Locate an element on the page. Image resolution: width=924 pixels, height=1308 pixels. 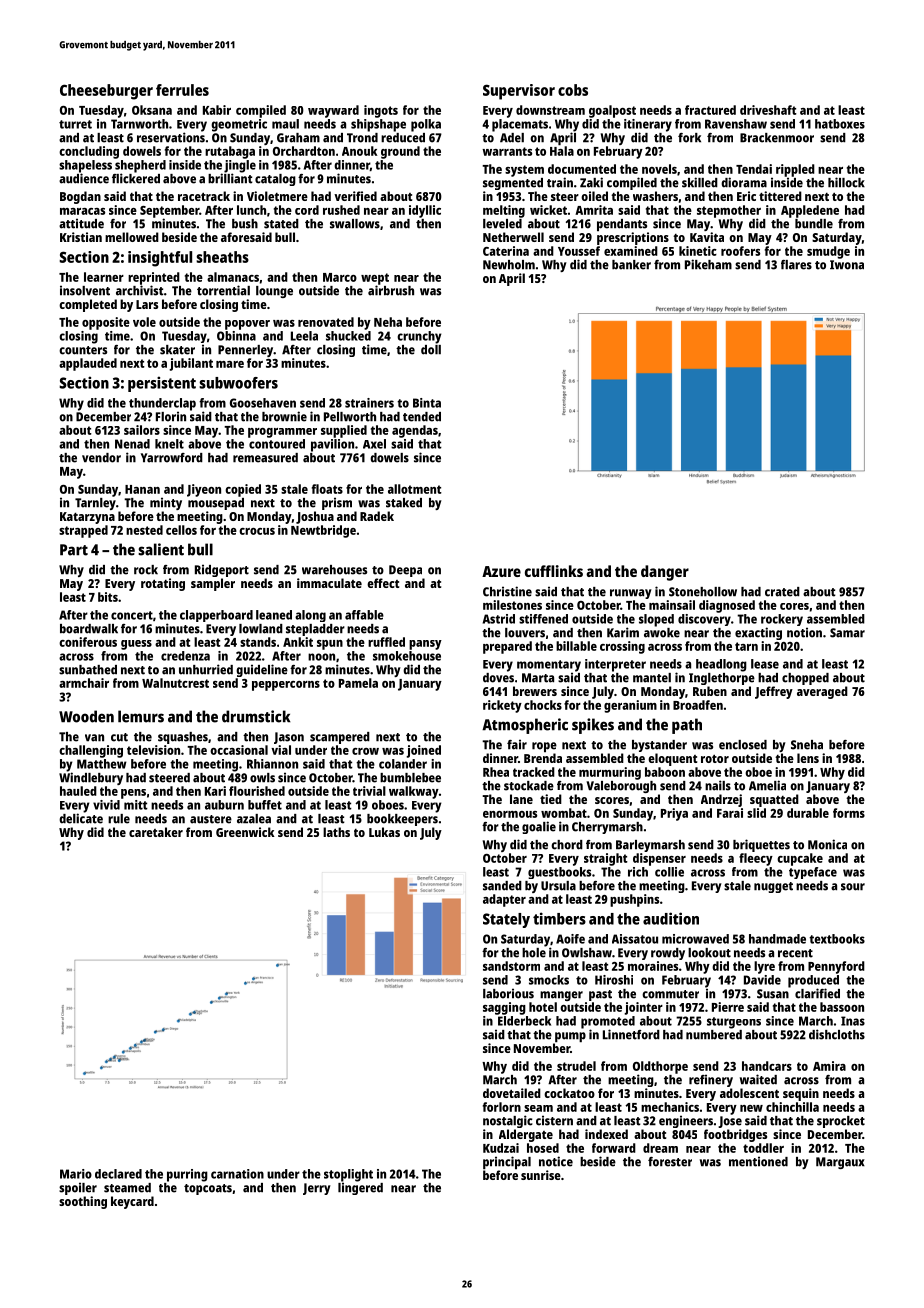
turret is located at coordinates (75, 124).
